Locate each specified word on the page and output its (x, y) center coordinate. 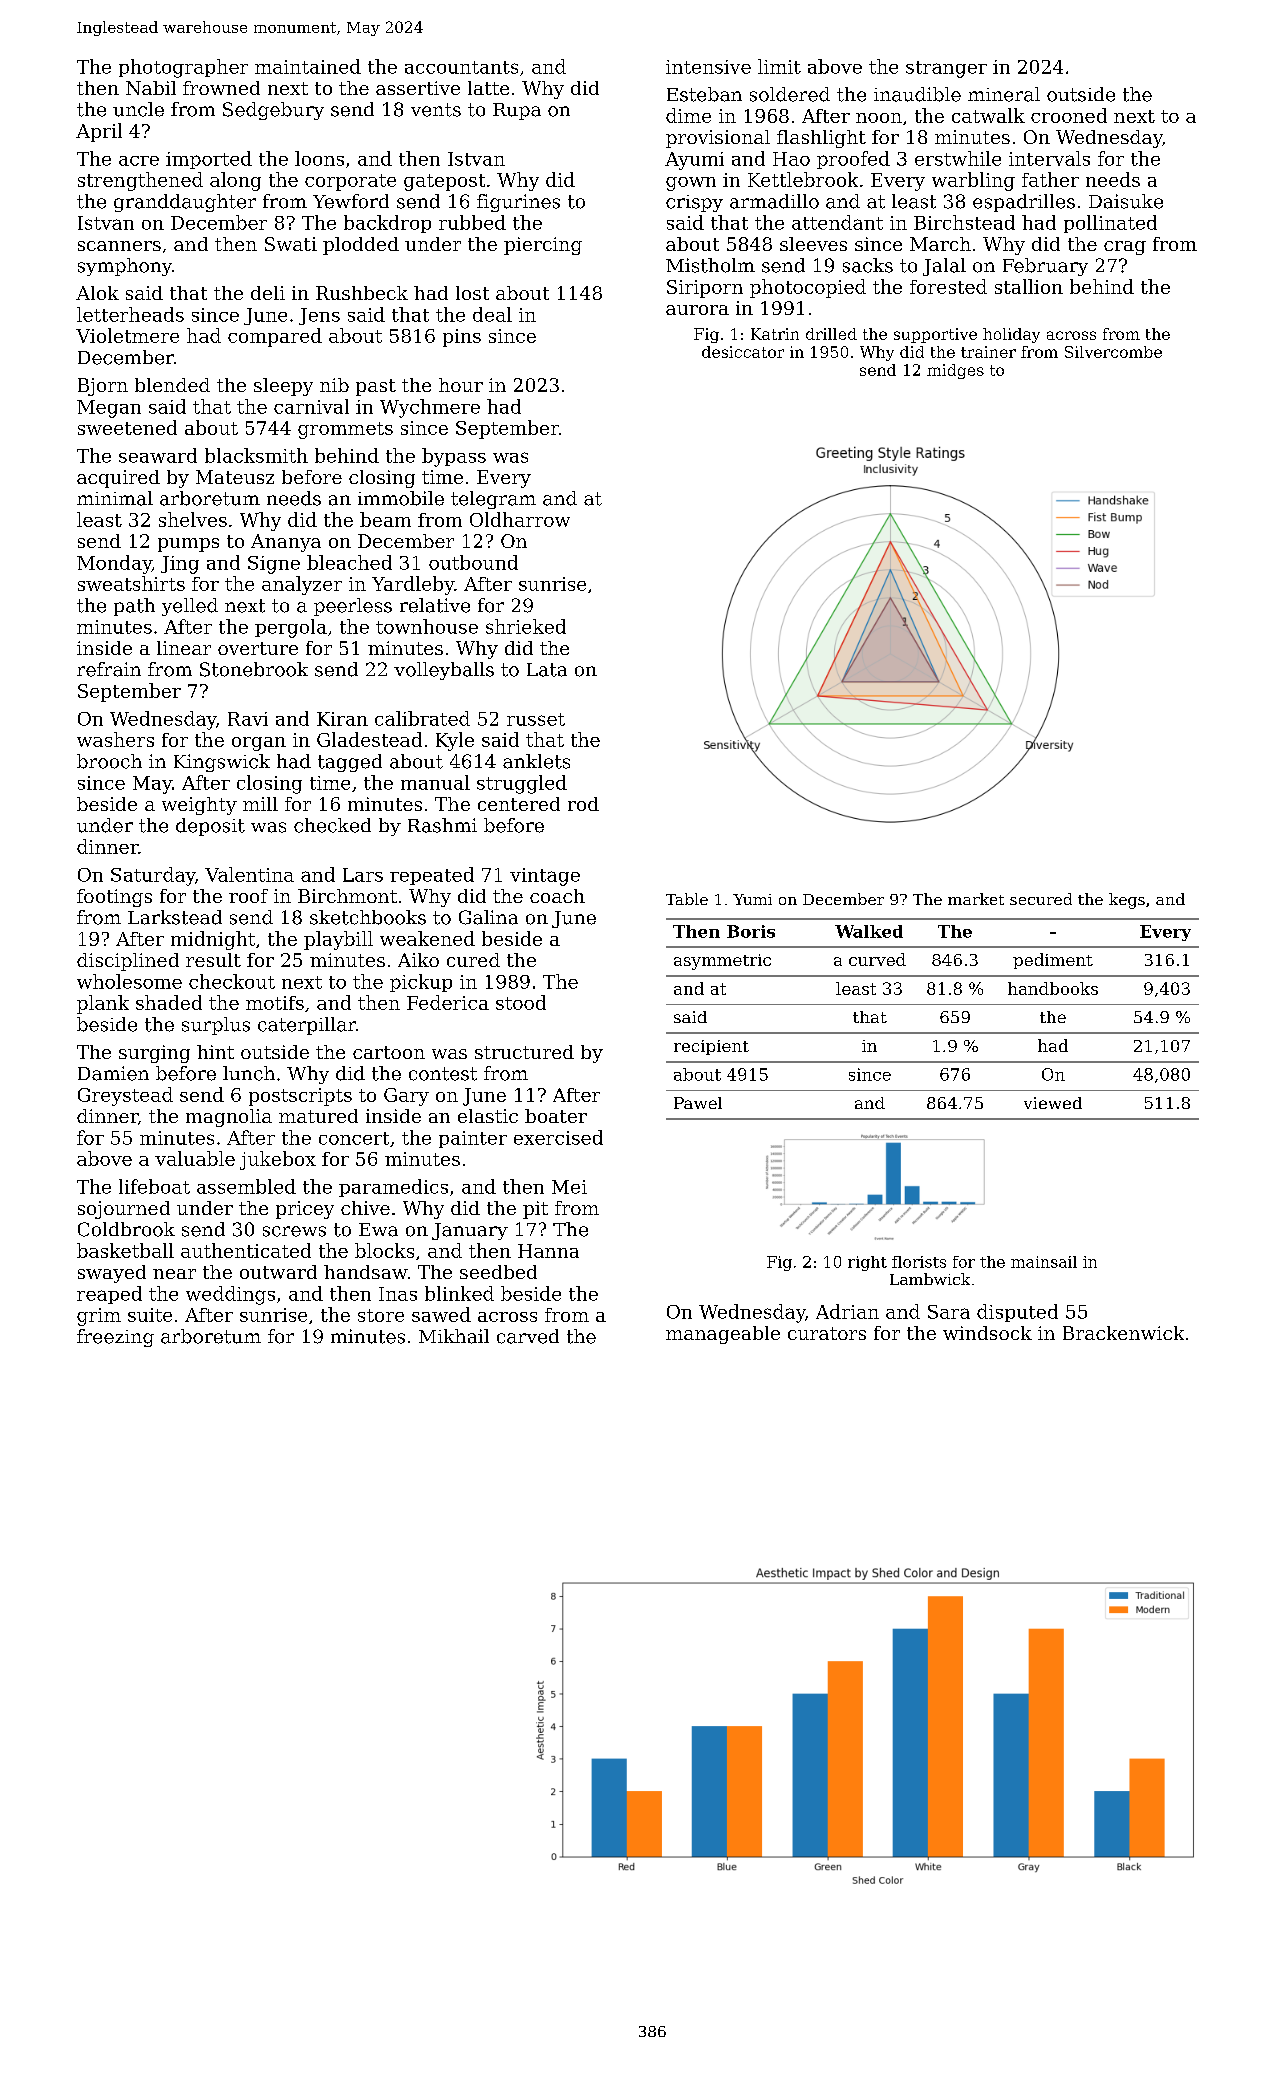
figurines (518, 203)
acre (139, 161)
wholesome (129, 981)
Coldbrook (126, 1229)
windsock (987, 1333)
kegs (1127, 901)
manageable (723, 1335)
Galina (488, 917)
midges (955, 371)
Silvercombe (1113, 352)
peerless (353, 607)
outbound (473, 562)
